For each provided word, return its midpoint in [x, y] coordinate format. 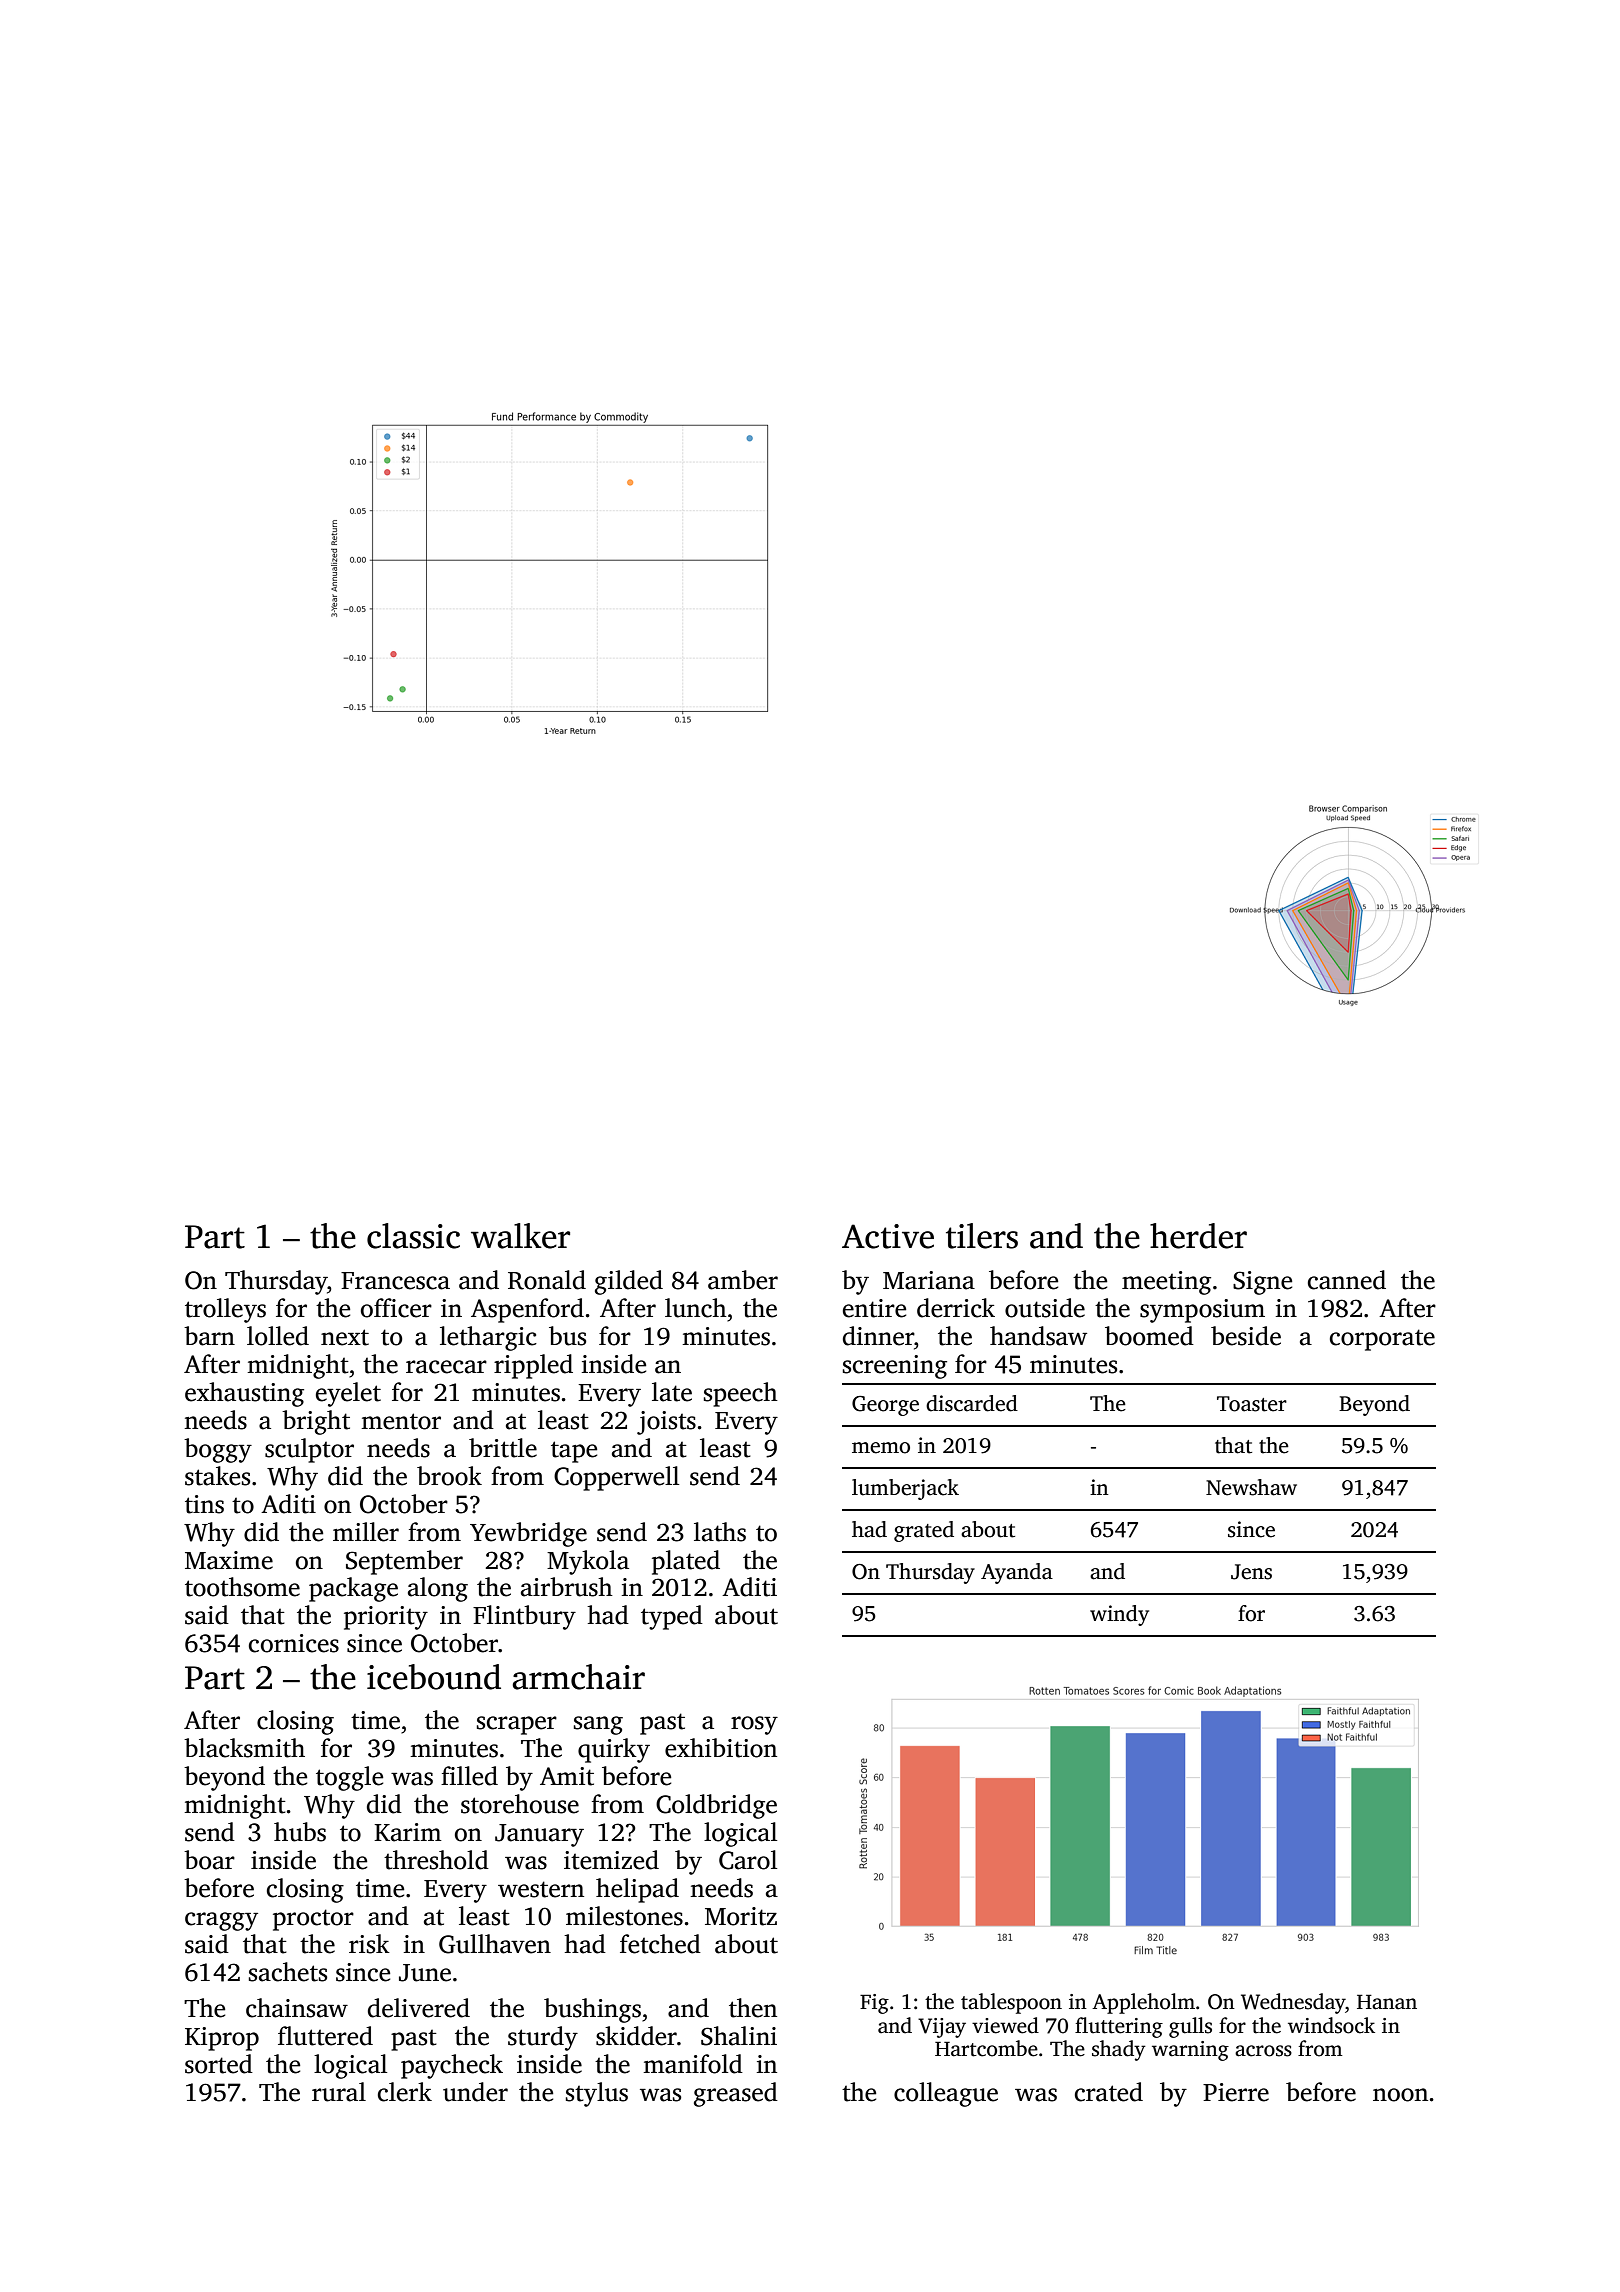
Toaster [1252, 1404]
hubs [300, 1832]
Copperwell [616, 1478]
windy [1119, 1615]
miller [366, 1532]
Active [888, 1236]
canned [1347, 1280]
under [475, 2092]
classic [413, 1236]
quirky [614, 1750]
